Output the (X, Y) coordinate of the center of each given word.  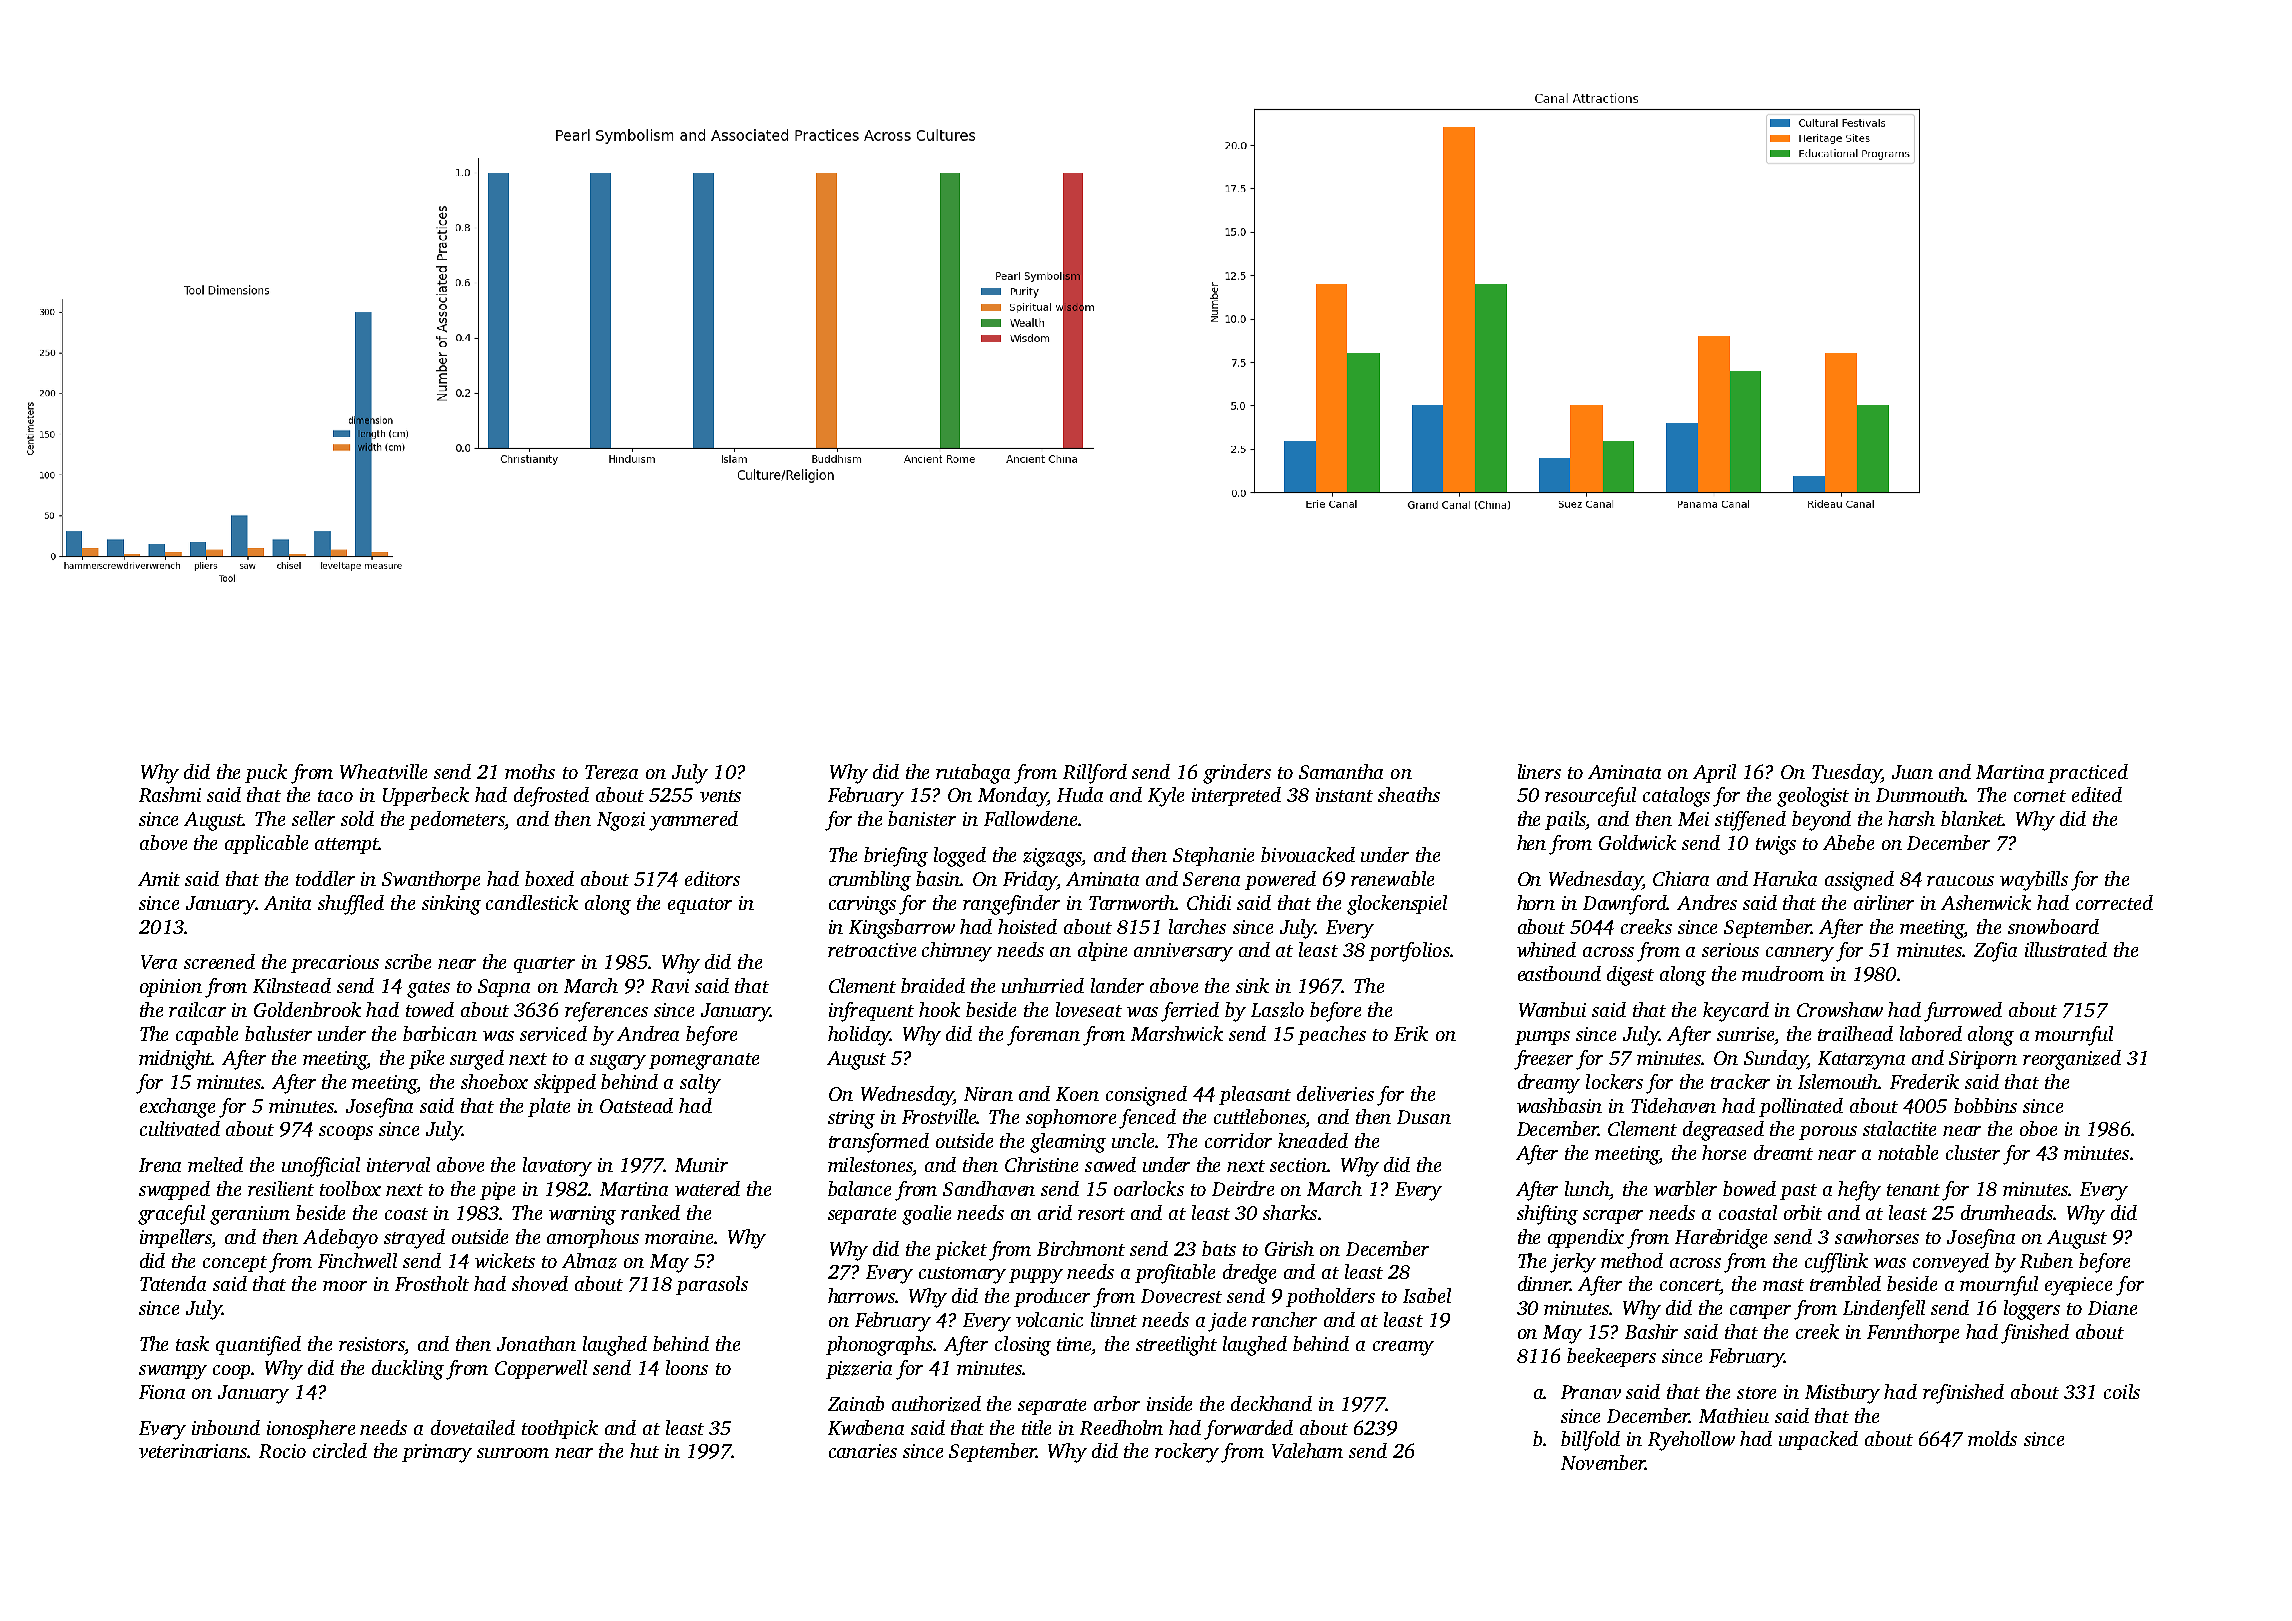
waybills (2034, 881)
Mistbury (1842, 1394)
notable (1908, 1152)
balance (859, 1188)
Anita (287, 903)
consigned (1146, 1096)
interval (398, 1164)
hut (644, 1450)
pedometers (457, 820)
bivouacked (1308, 854)
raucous (1960, 881)
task (192, 1343)
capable (207, 1035)
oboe (2038, 1128)
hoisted (1027, 926)
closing (1023, 1346)
